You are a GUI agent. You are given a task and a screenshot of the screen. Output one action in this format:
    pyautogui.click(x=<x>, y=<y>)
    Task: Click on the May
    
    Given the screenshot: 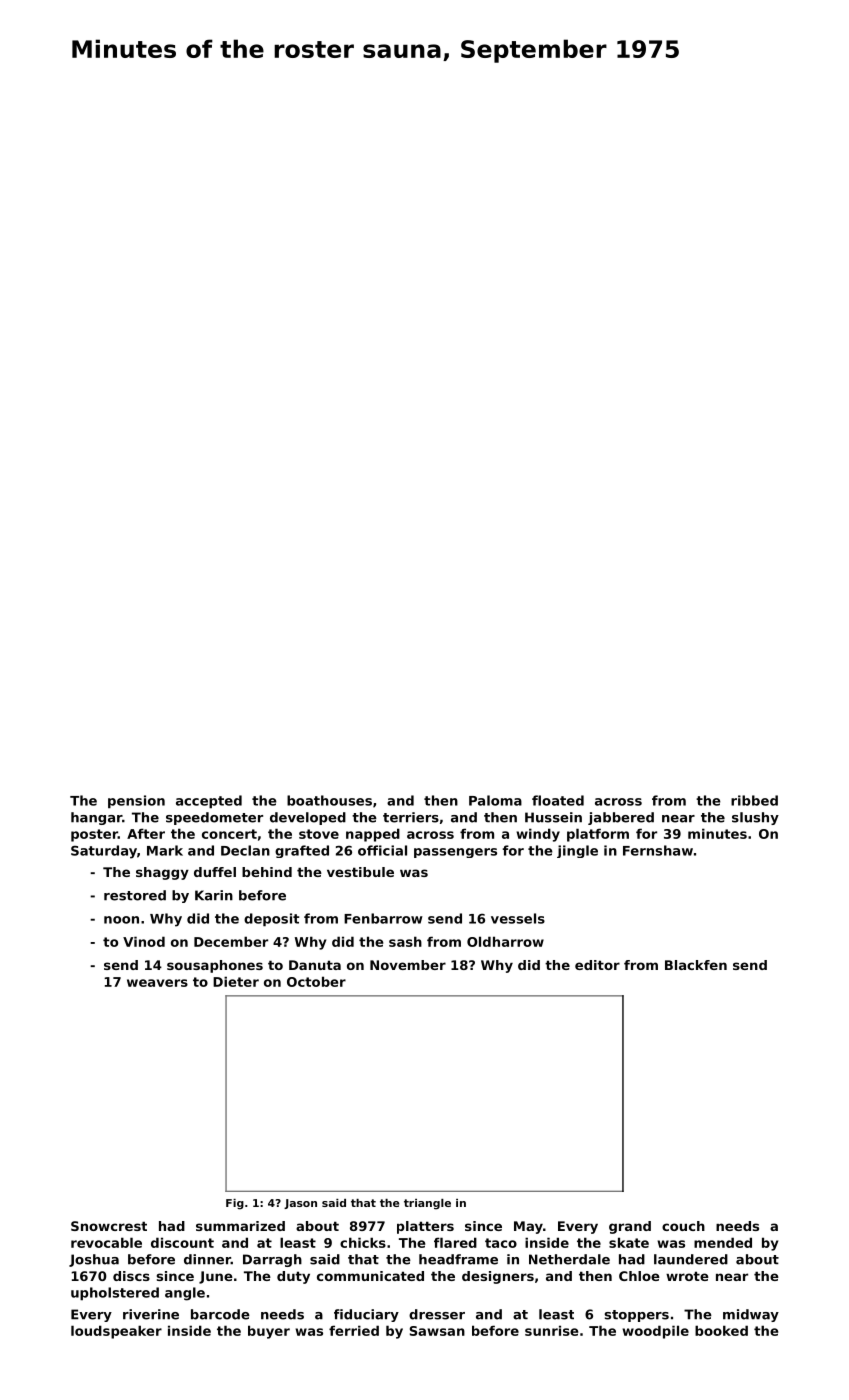 What is the action you would take?
    pyautogui.click(x=528, y=1227)
